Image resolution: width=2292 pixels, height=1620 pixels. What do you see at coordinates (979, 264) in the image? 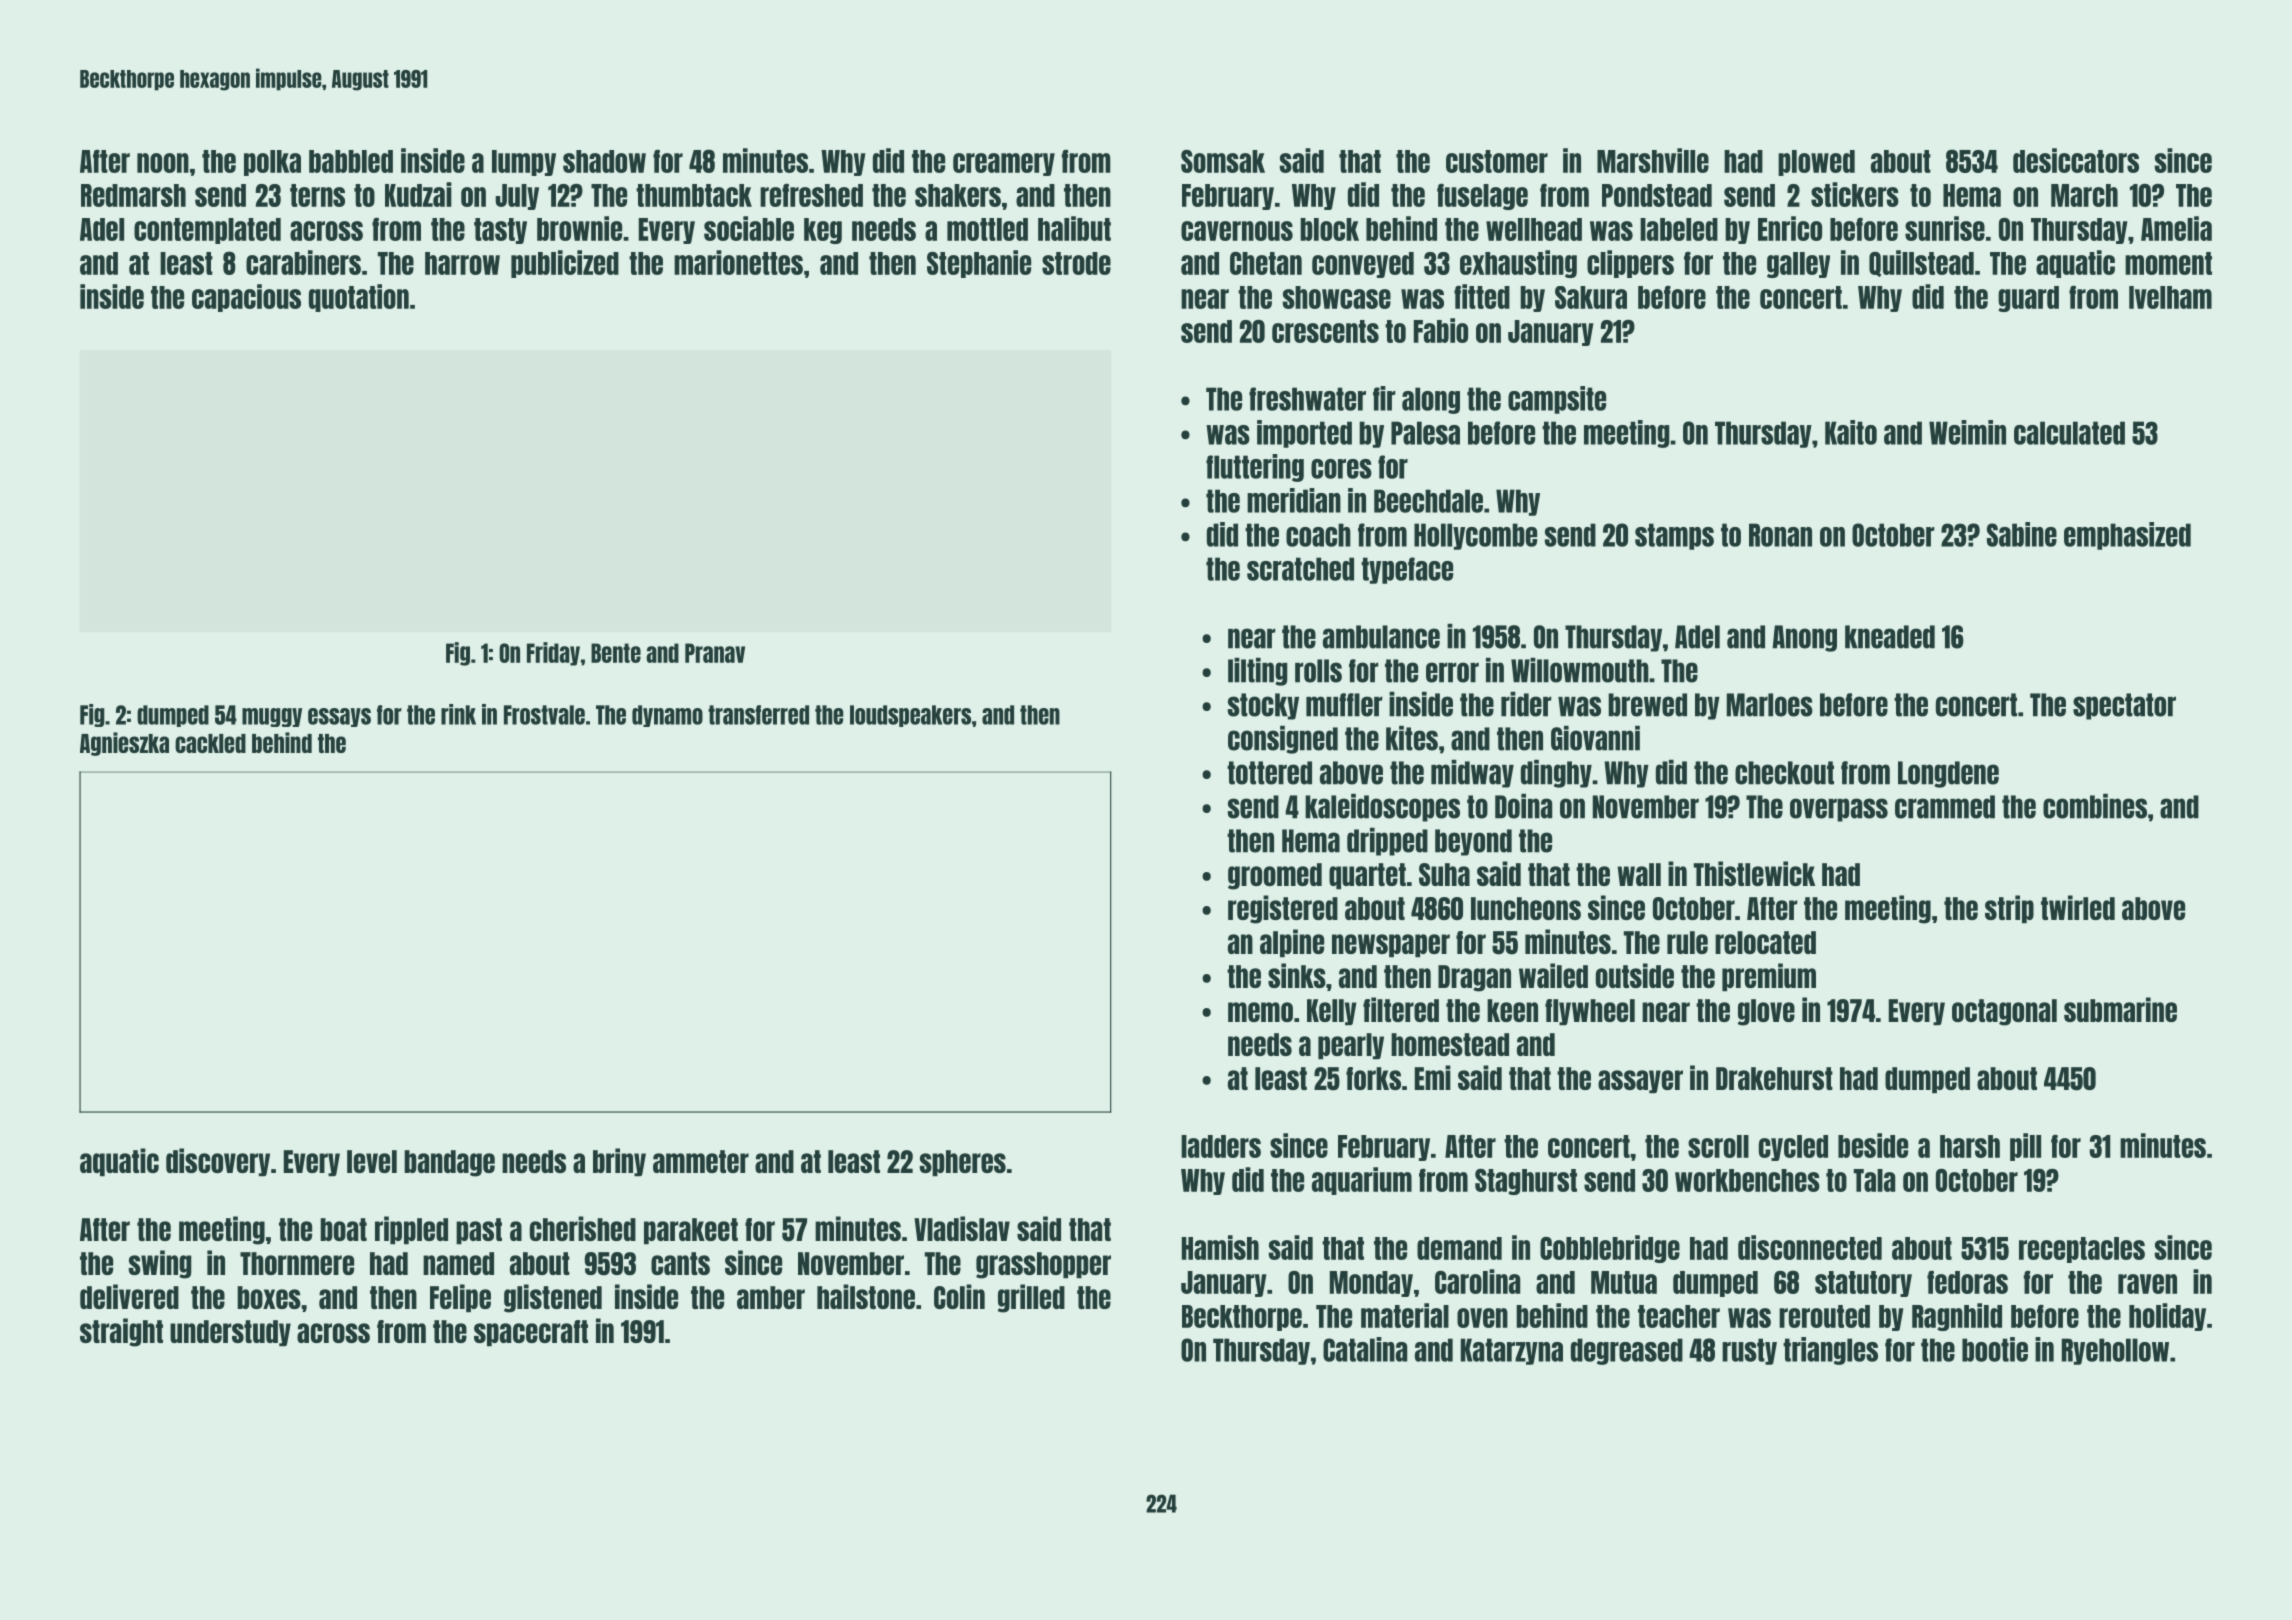
I see `Stephanie` at bounding box center [979, 264].
